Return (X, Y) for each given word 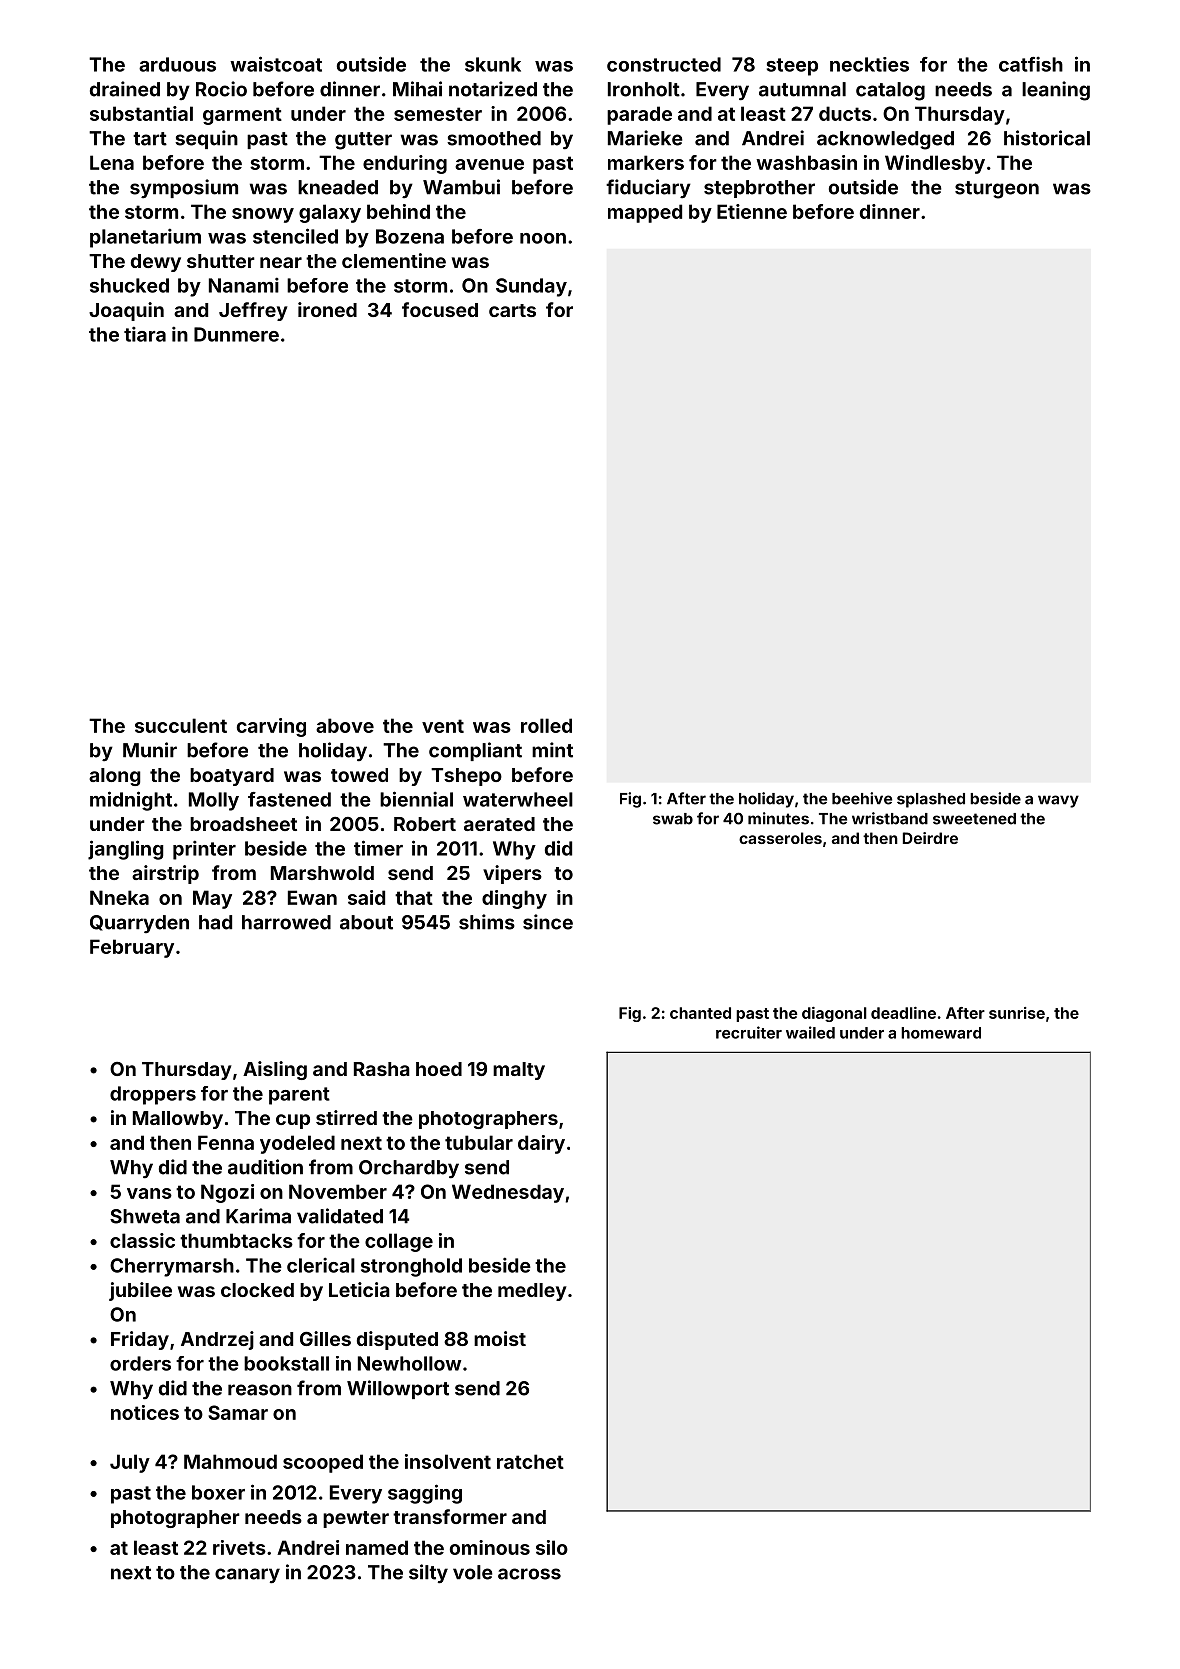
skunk (493, 64)
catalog (890, 91)
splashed (931, 800)
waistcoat (276, 64)
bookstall (286, 1363)
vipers (512, 874)
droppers (153, 1095)
